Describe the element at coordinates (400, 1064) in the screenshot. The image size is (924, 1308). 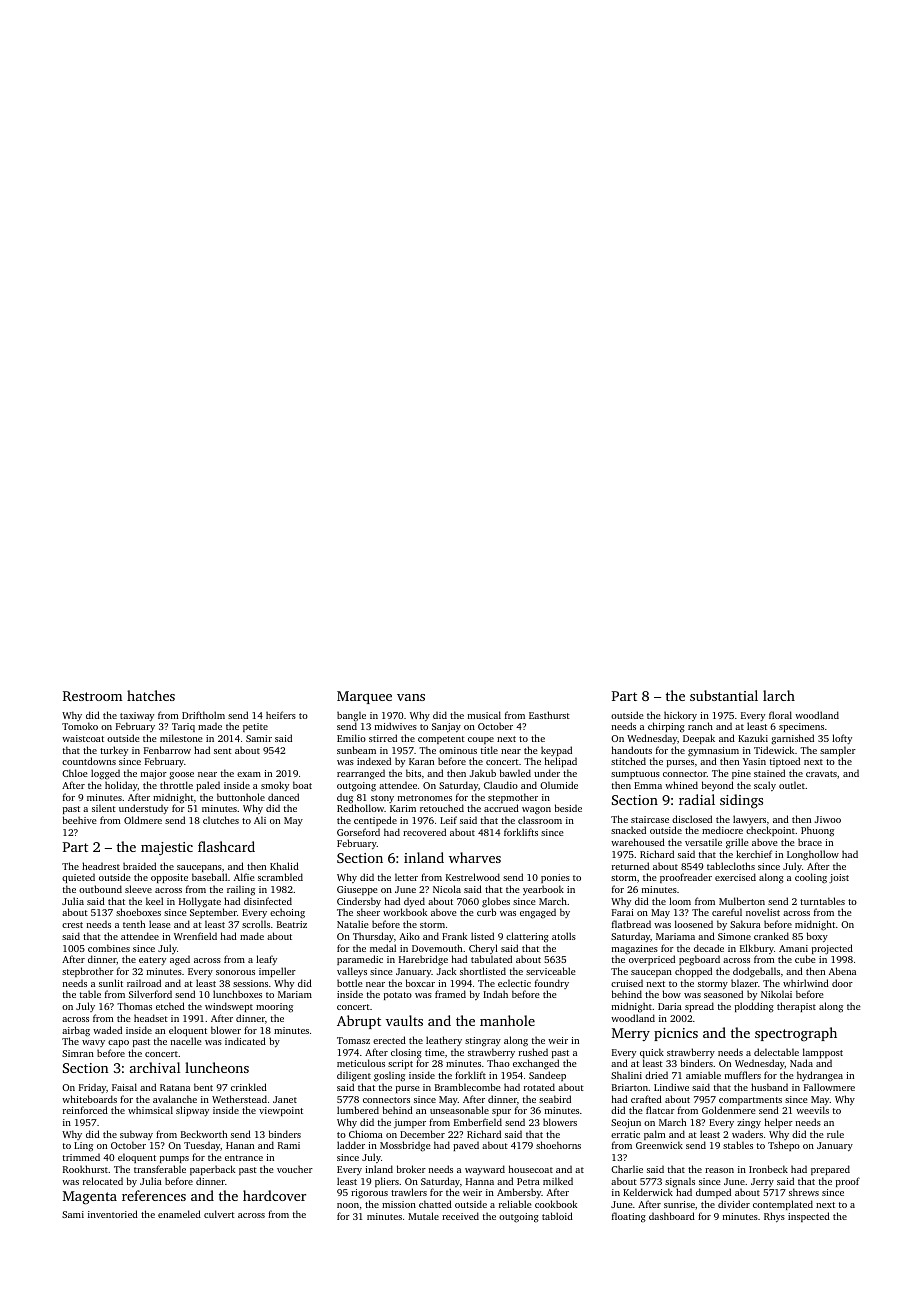
I see `script` at that location.
